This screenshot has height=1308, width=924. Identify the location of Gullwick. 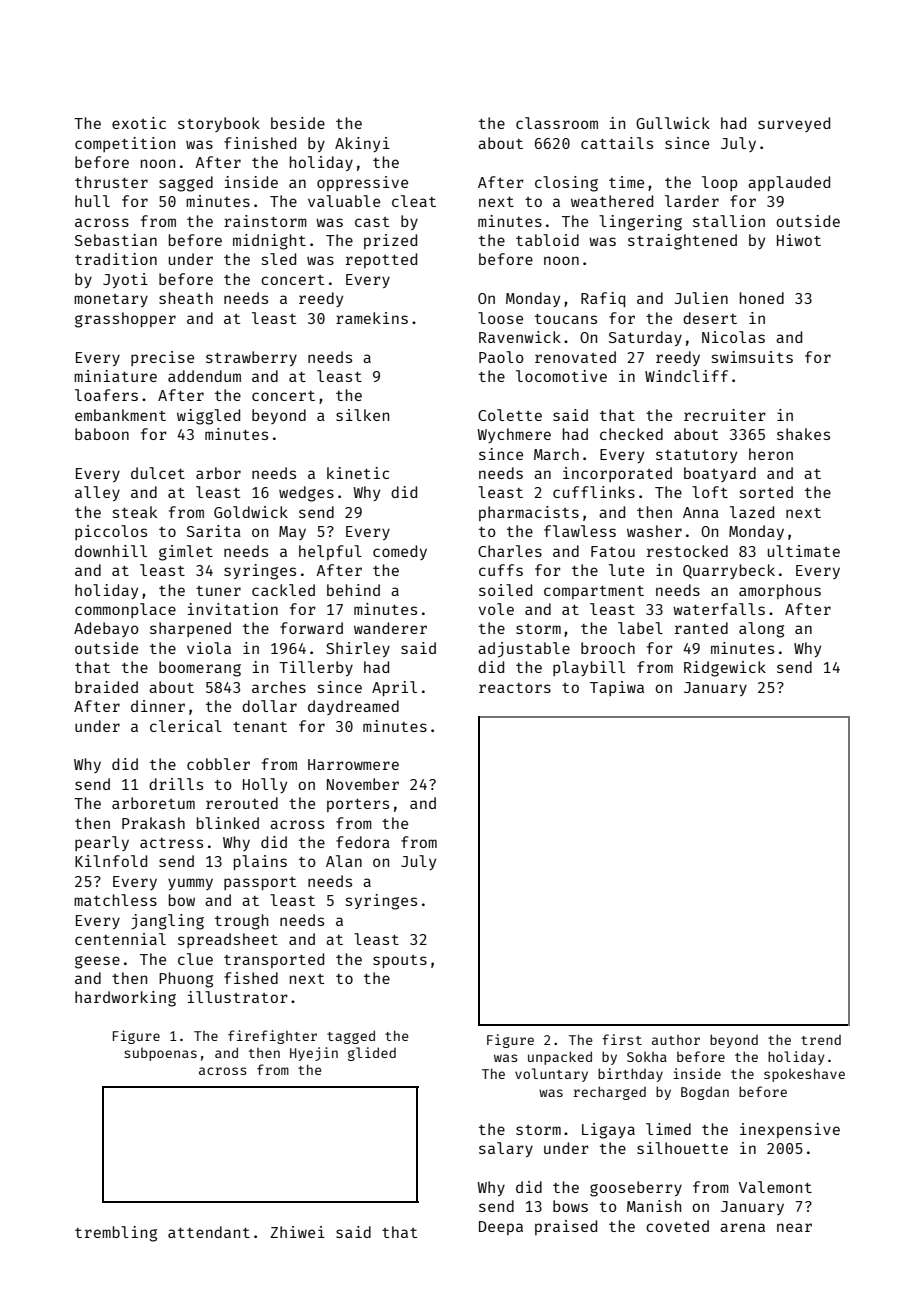
(673, 123).
